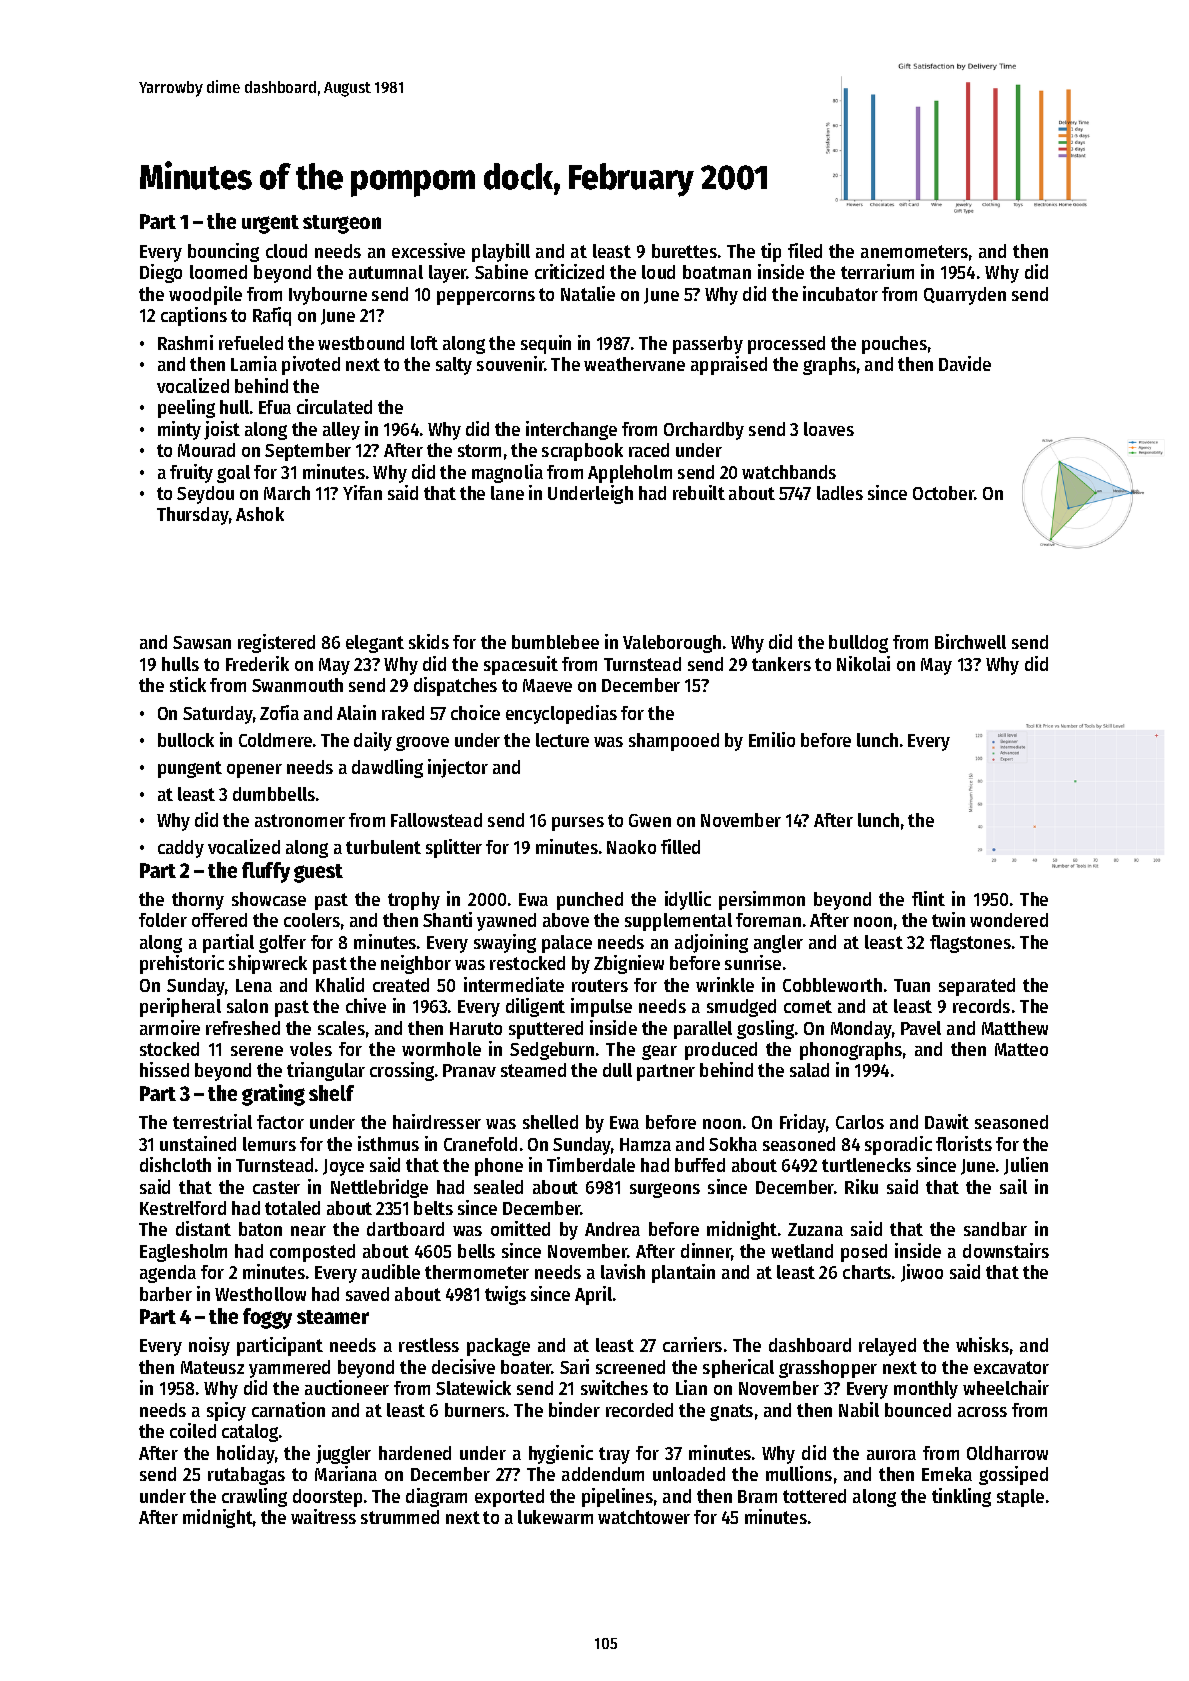  I want to click on shelled, so click(550, 1122).
